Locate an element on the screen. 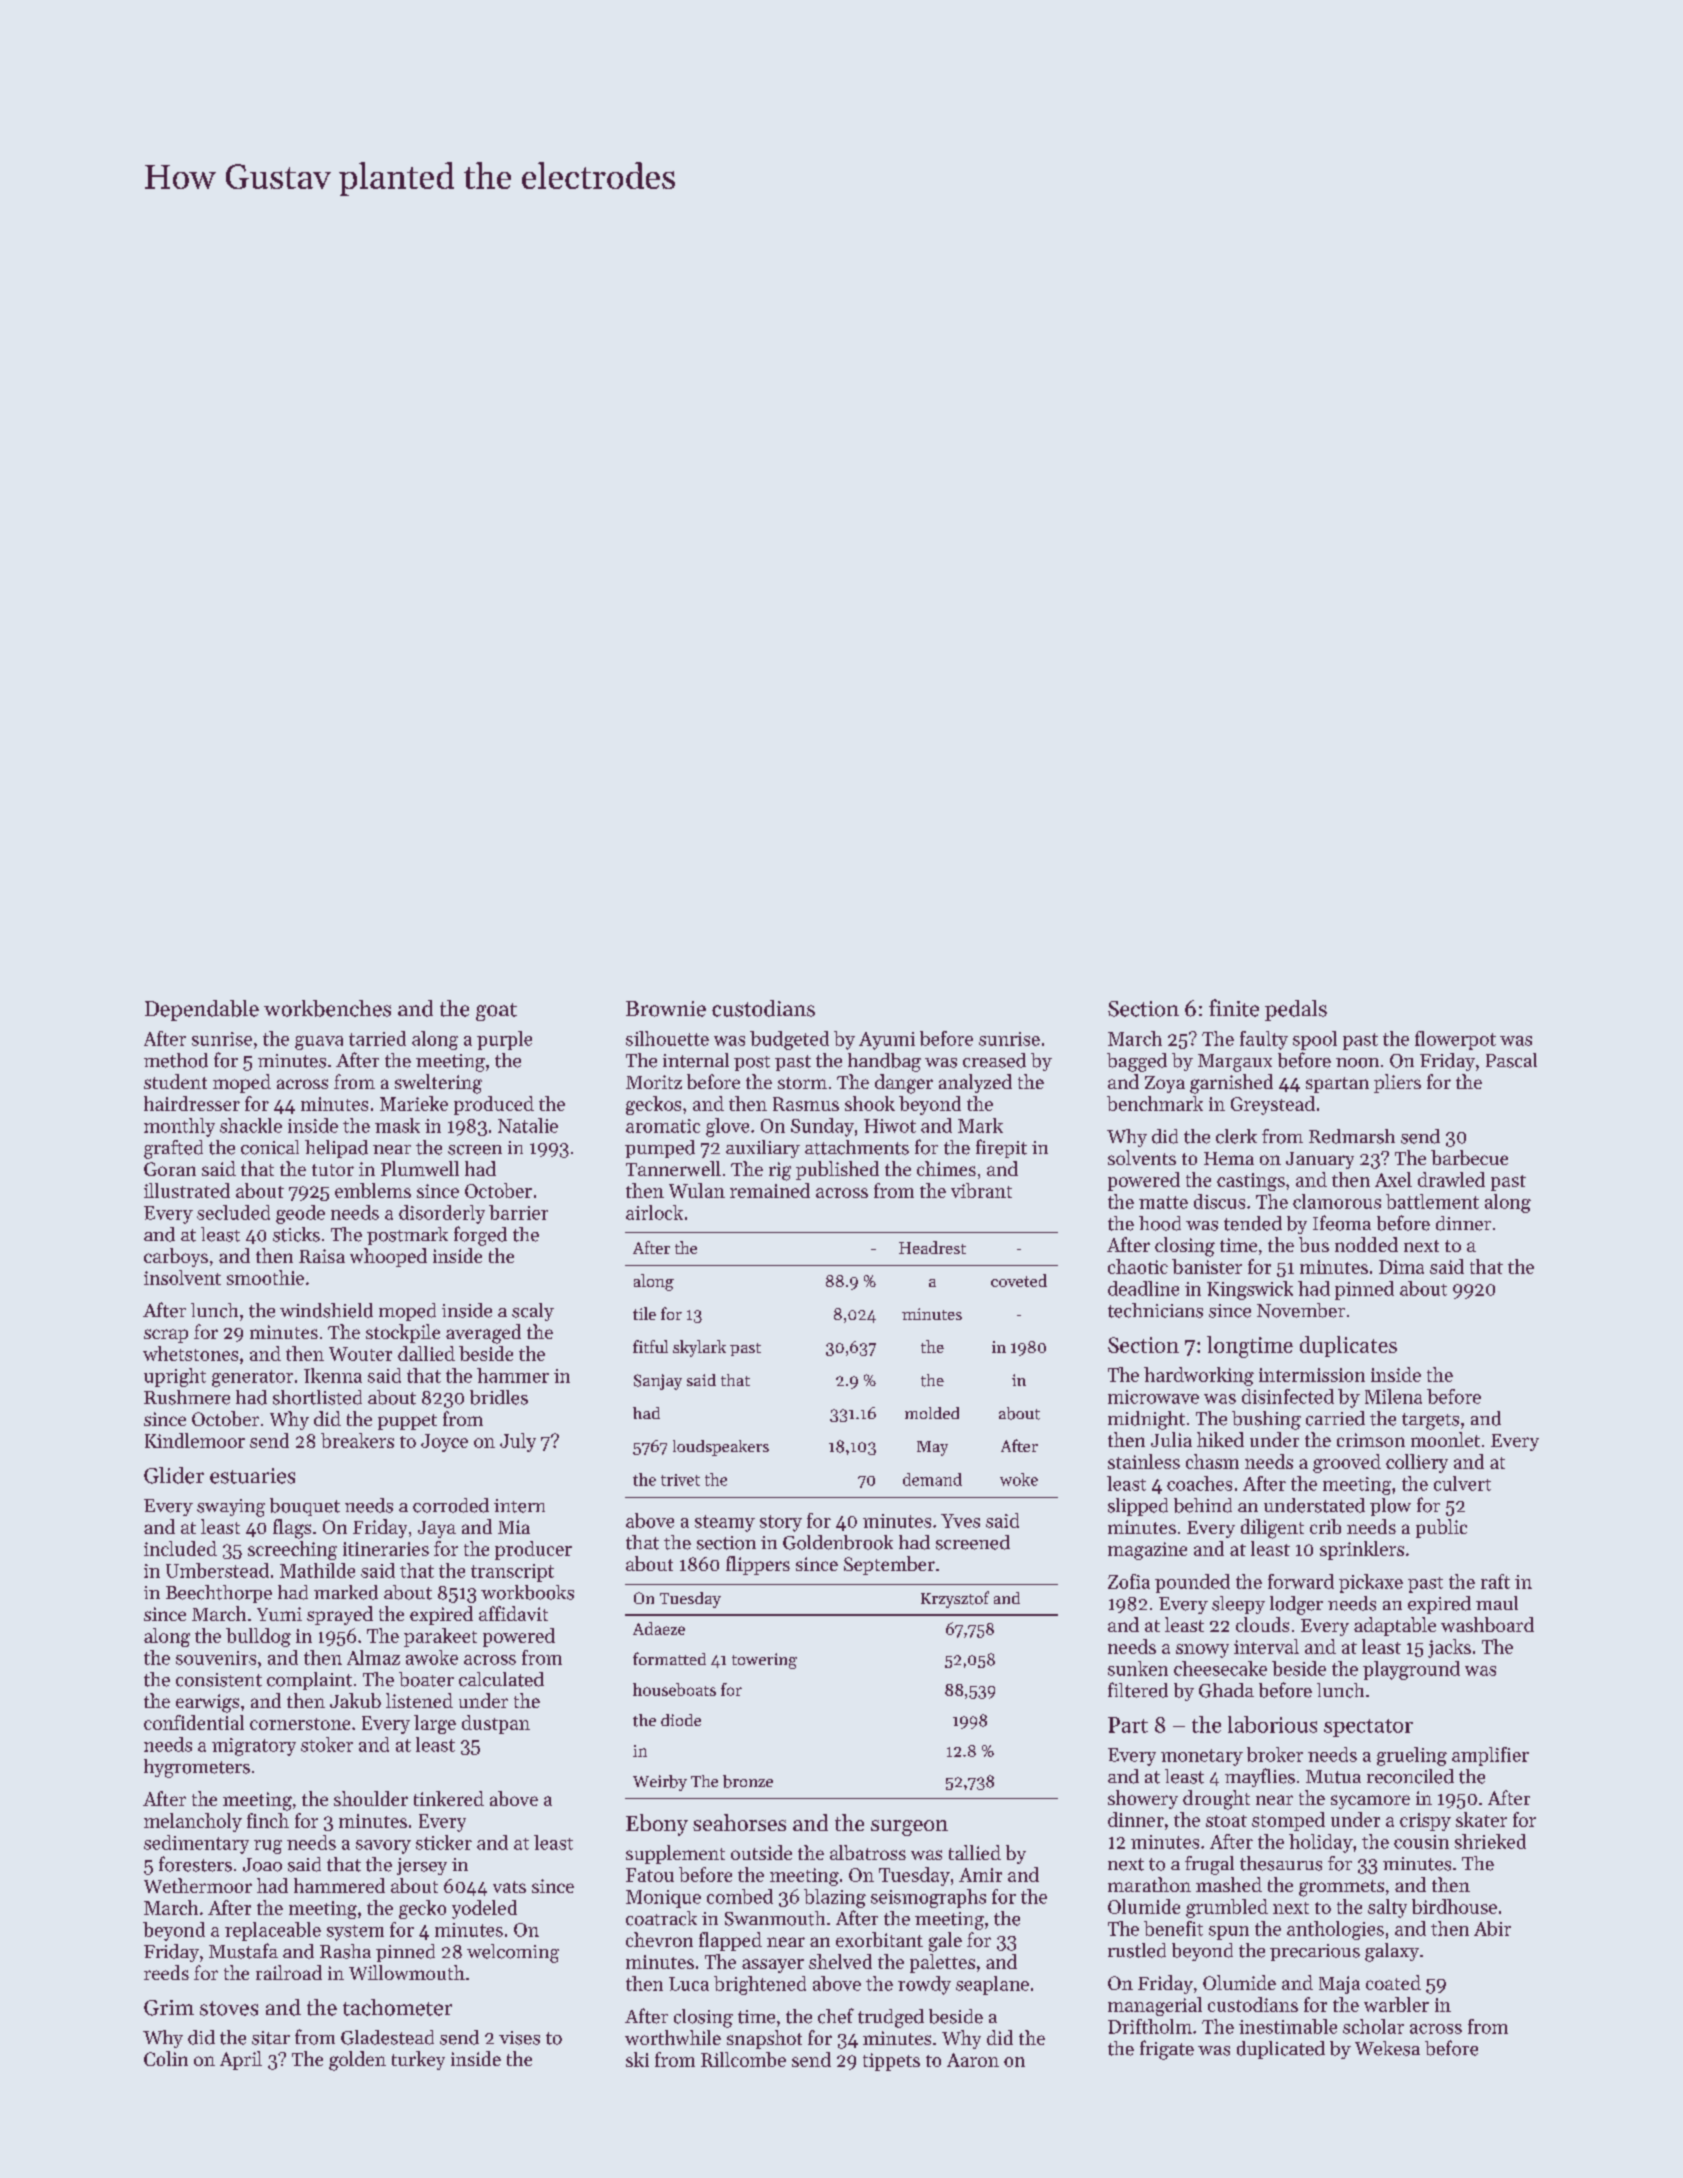 The image size is (1683, 2178). bagged is located at coordinates (1137, 1062).
